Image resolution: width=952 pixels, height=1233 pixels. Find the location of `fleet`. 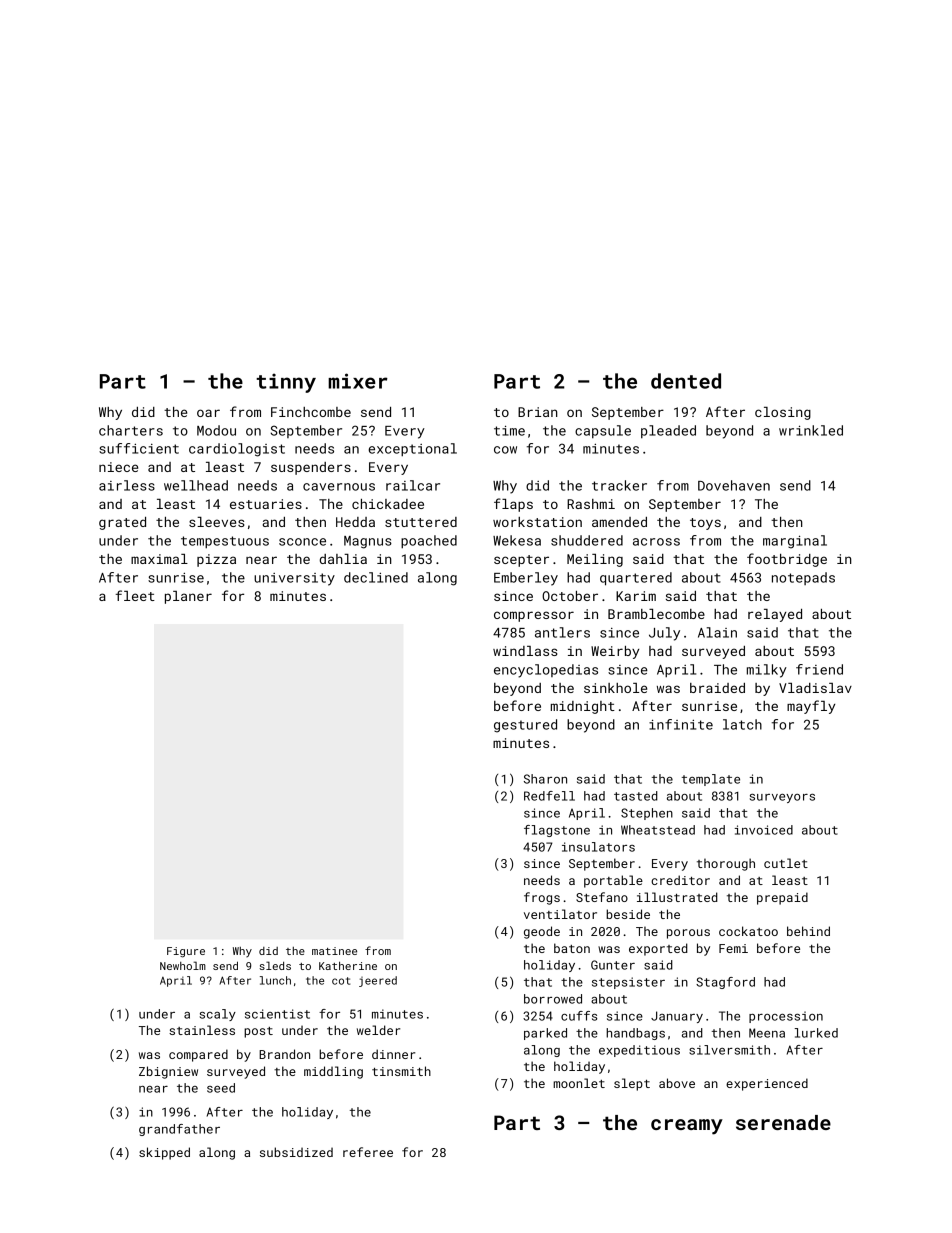

fleet is located at coordinates (135, 595).
